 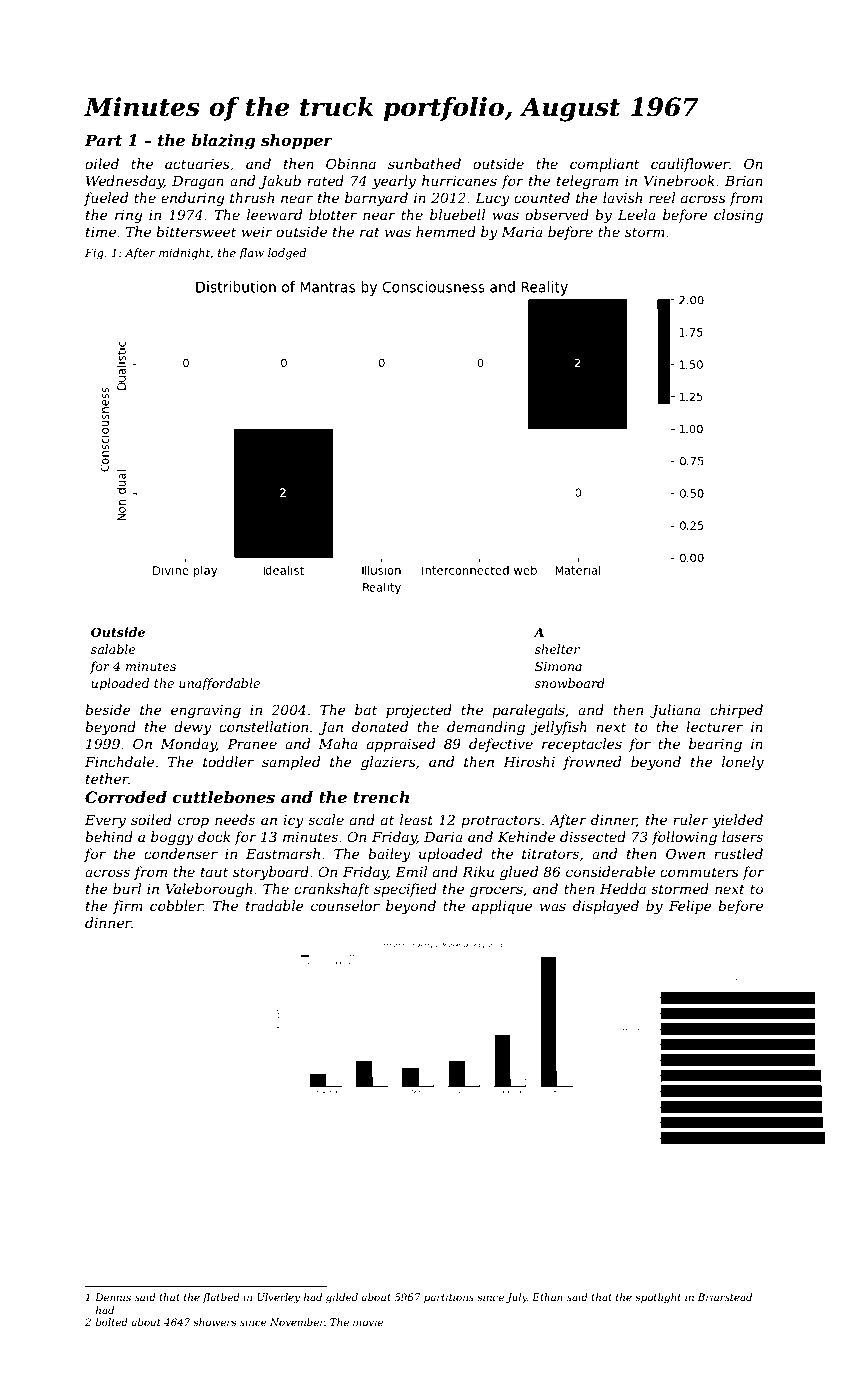 I want to click on actuaries, so click(x=197, y=164).
